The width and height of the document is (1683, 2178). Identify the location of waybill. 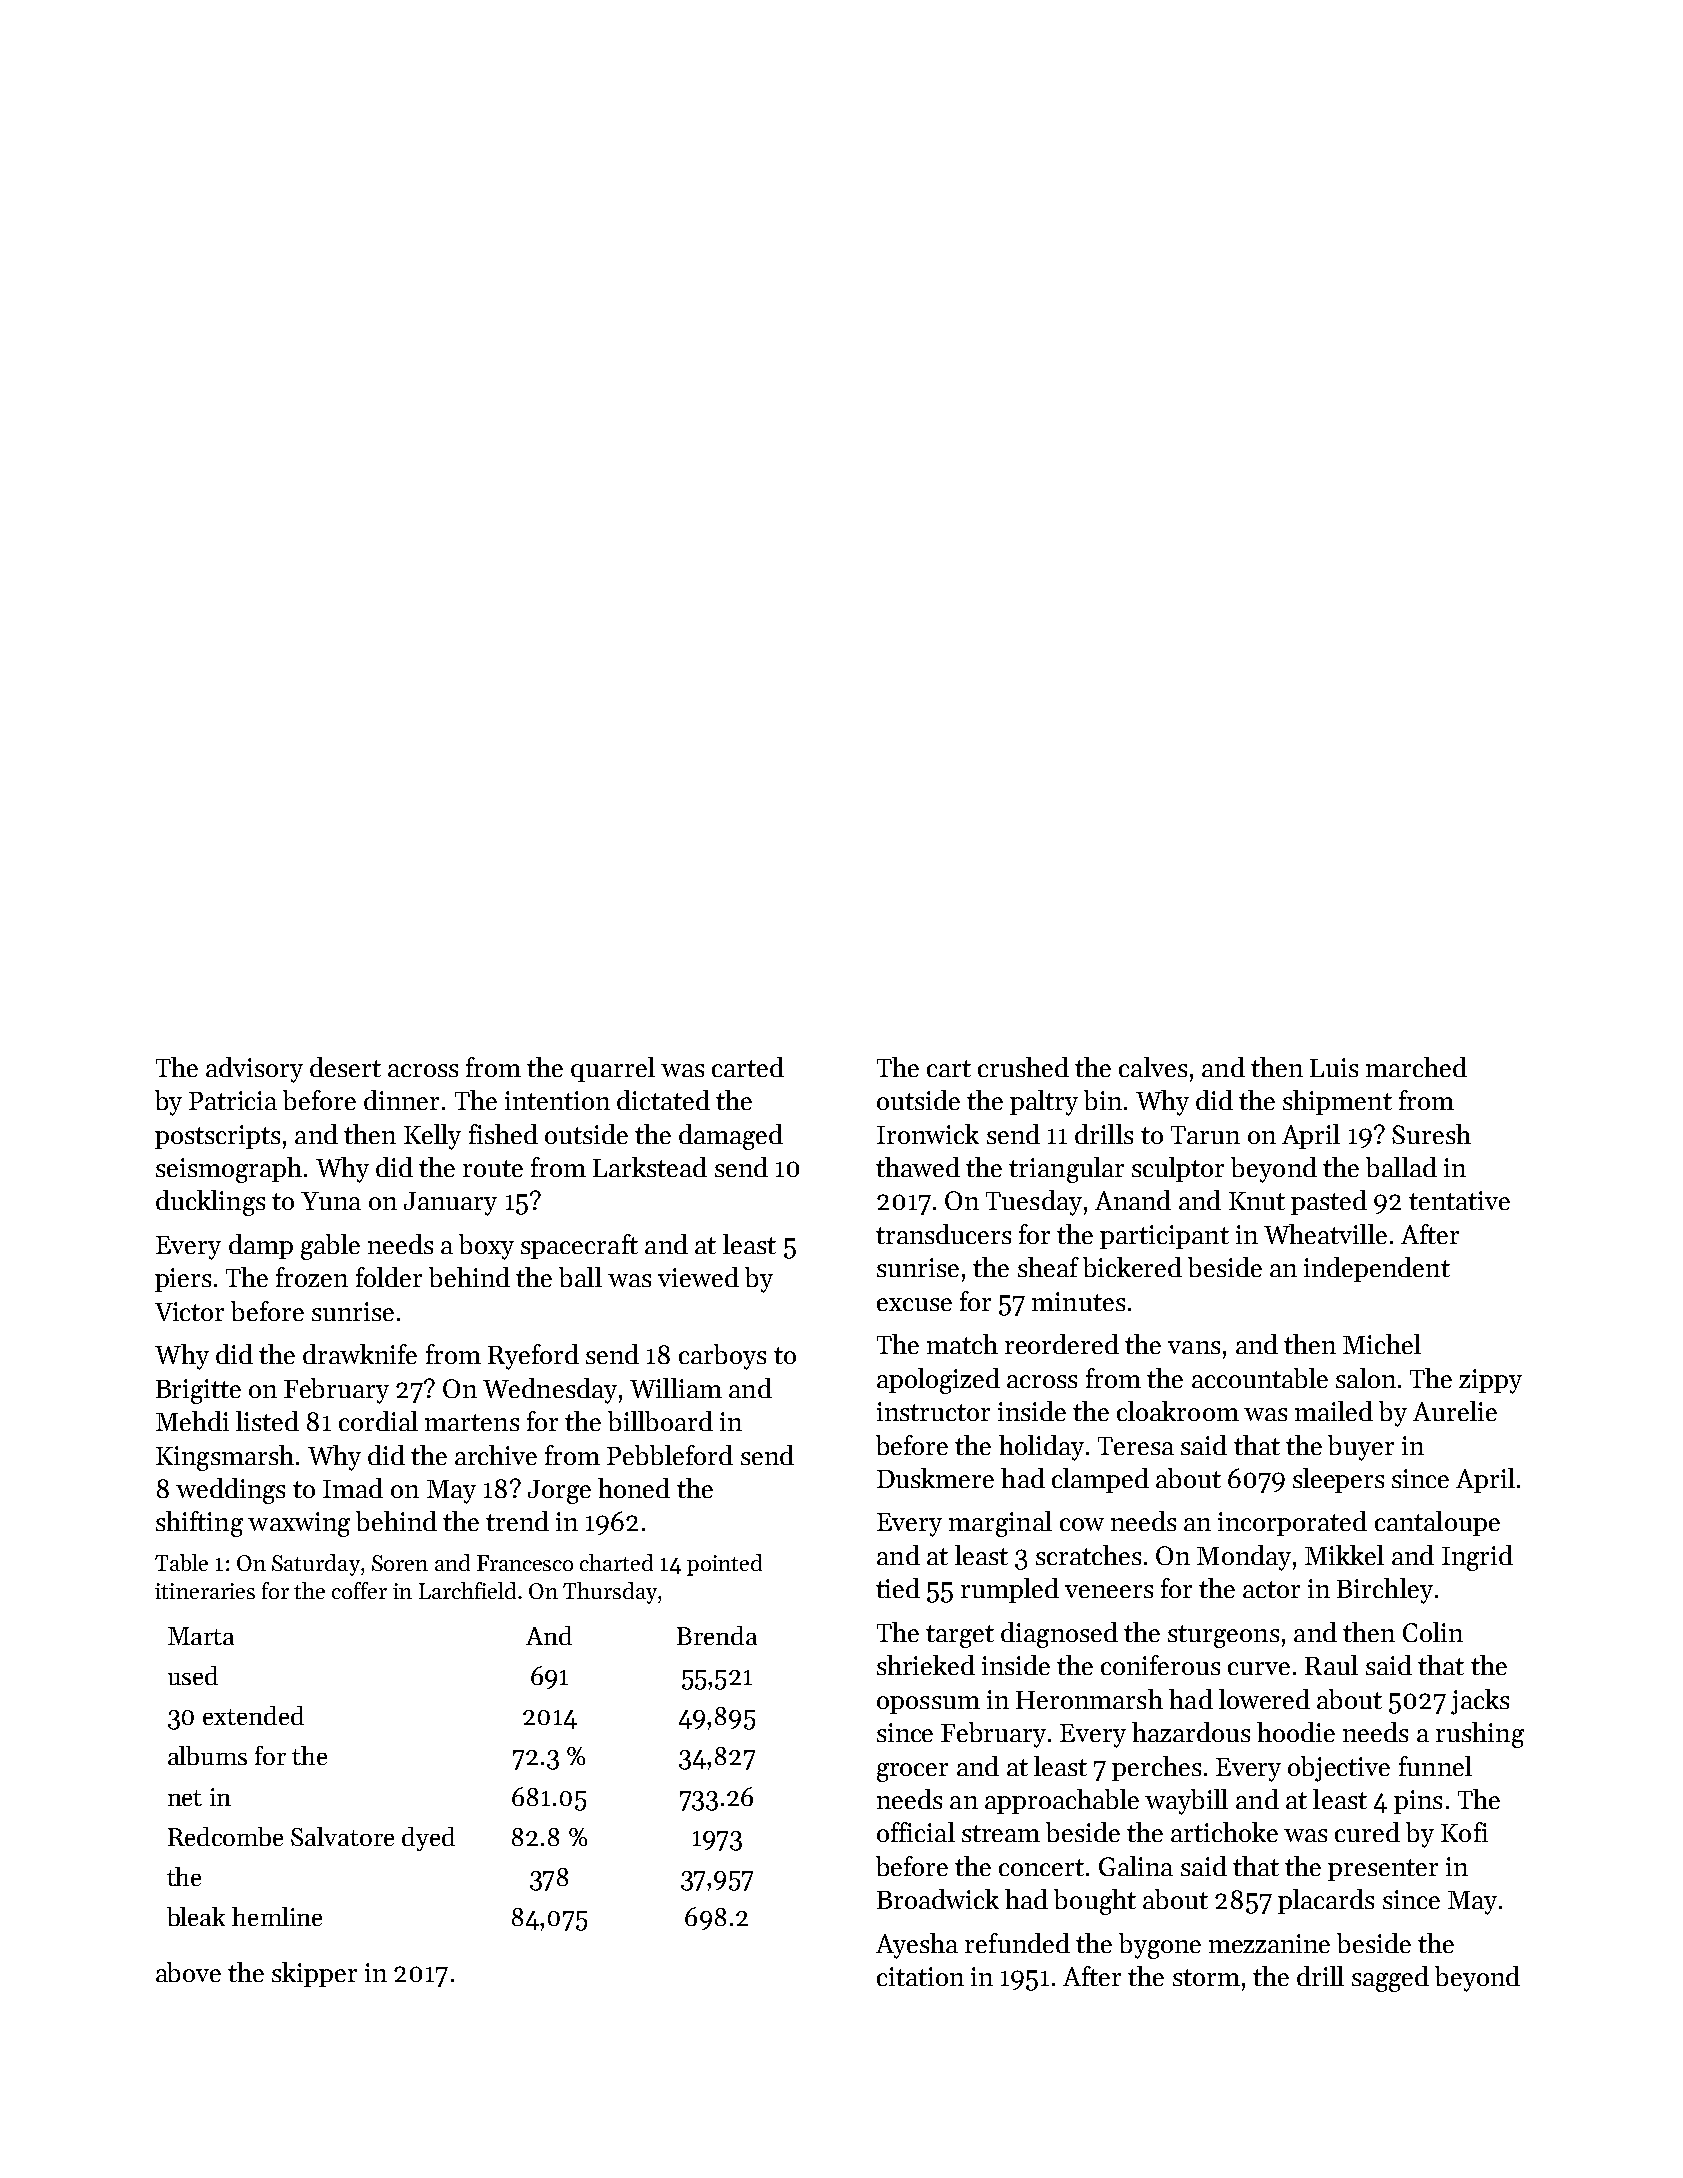
(1186, 1802).
